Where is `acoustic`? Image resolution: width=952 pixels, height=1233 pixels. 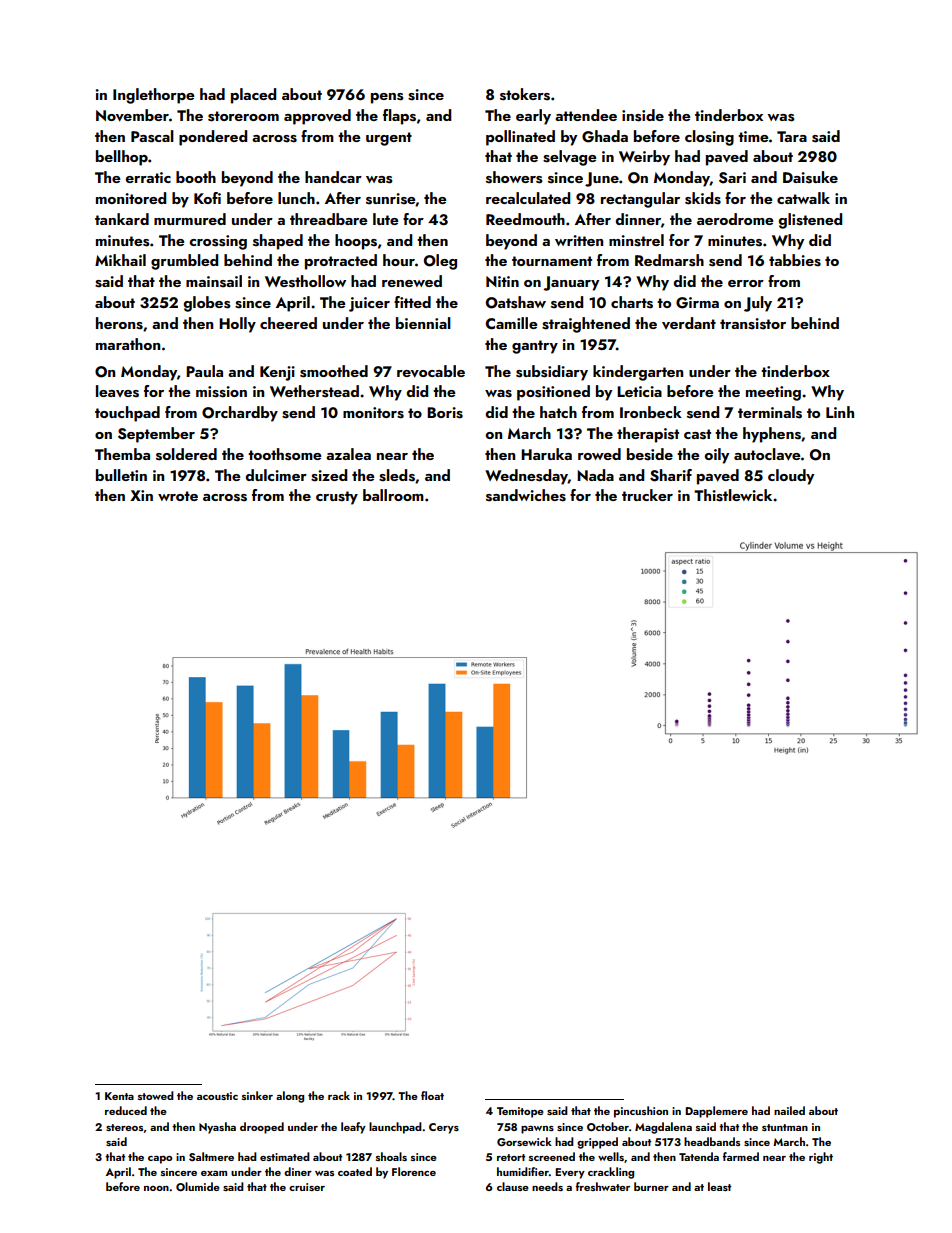 acoustic is located at coordinates (217, 1096).
